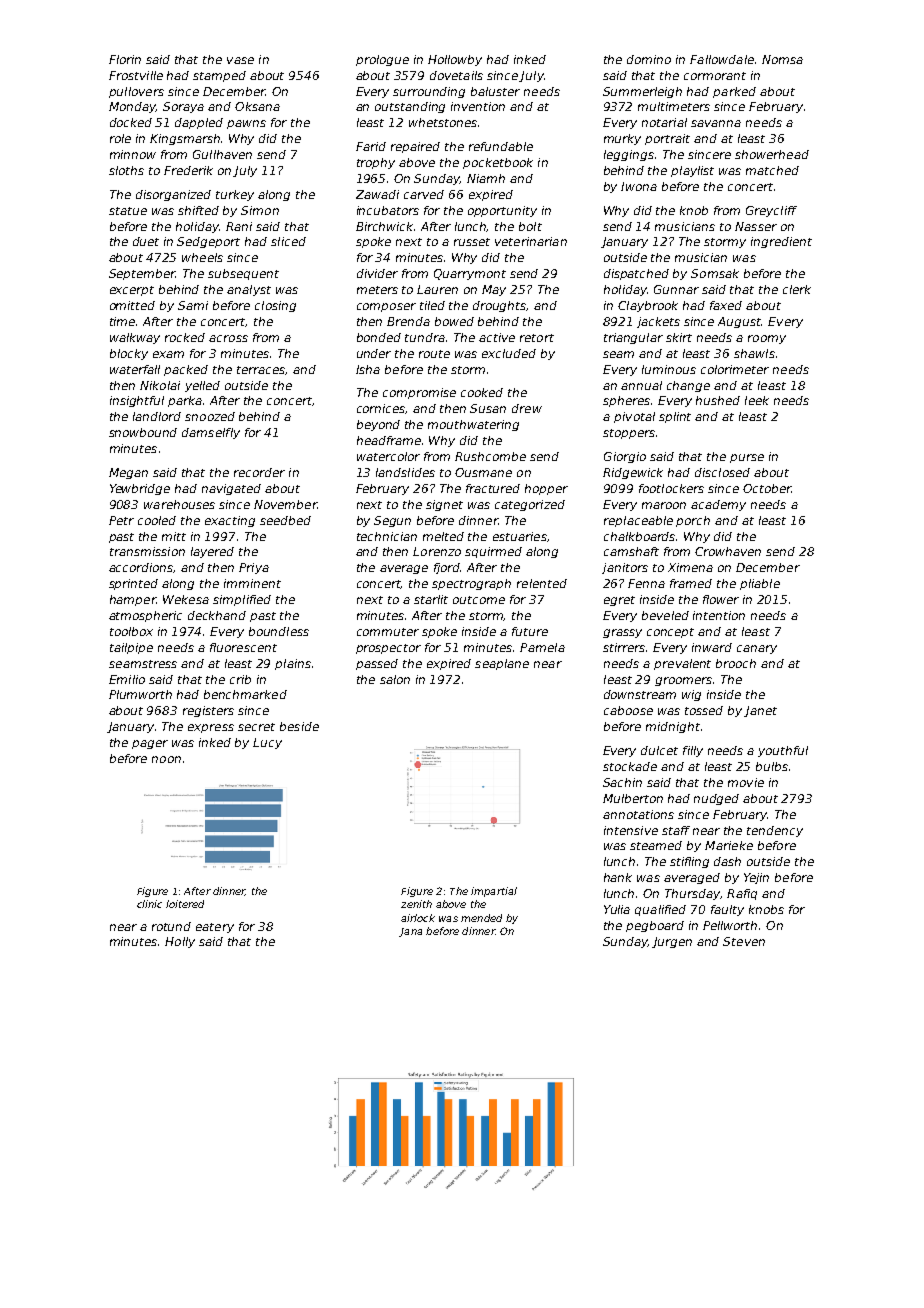 This page has height=1308, width=924. I want to click on airlock, so click(418, 918).
